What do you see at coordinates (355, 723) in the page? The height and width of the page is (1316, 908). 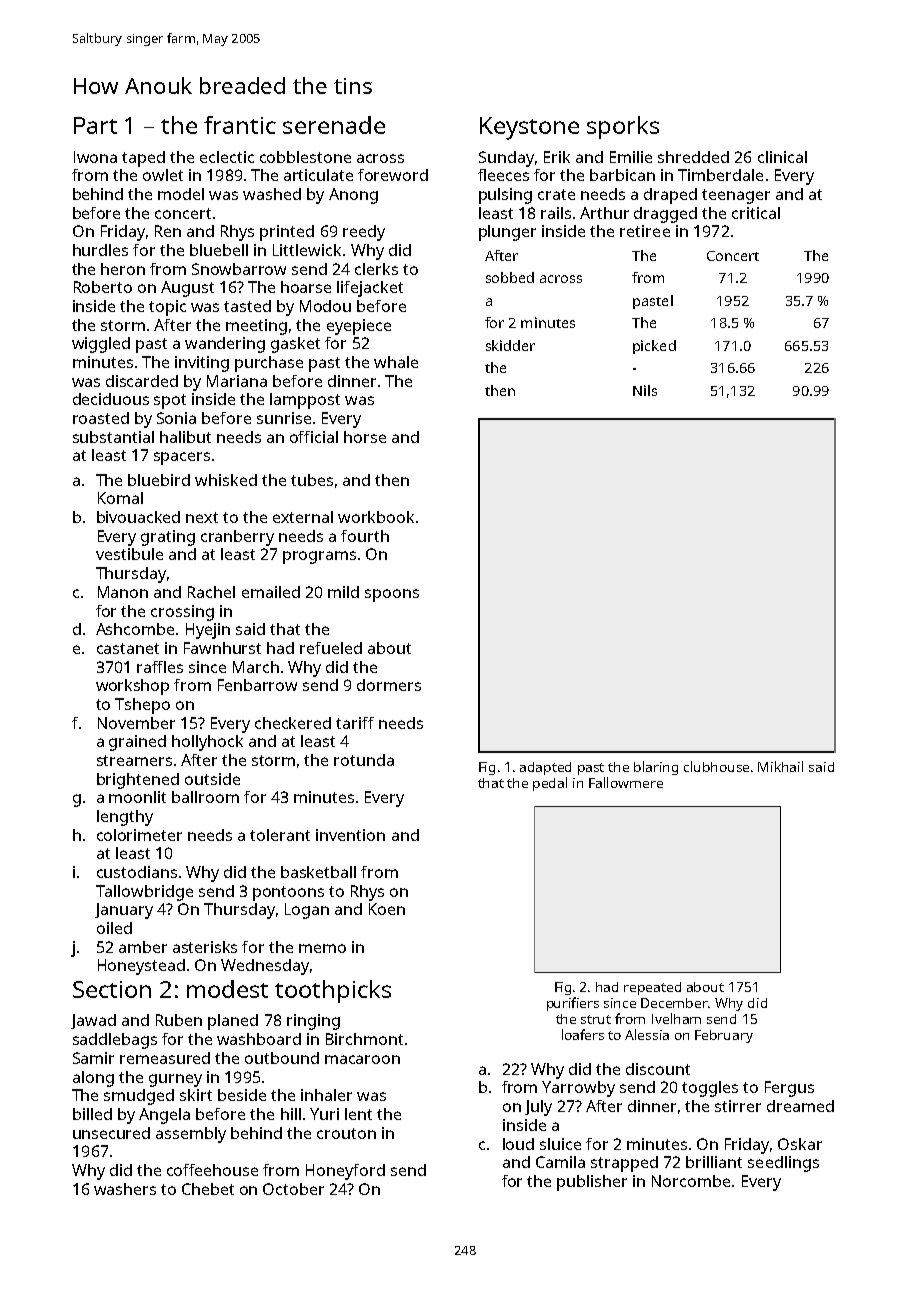 I see `tariff` at bounding box center [355, 723].
